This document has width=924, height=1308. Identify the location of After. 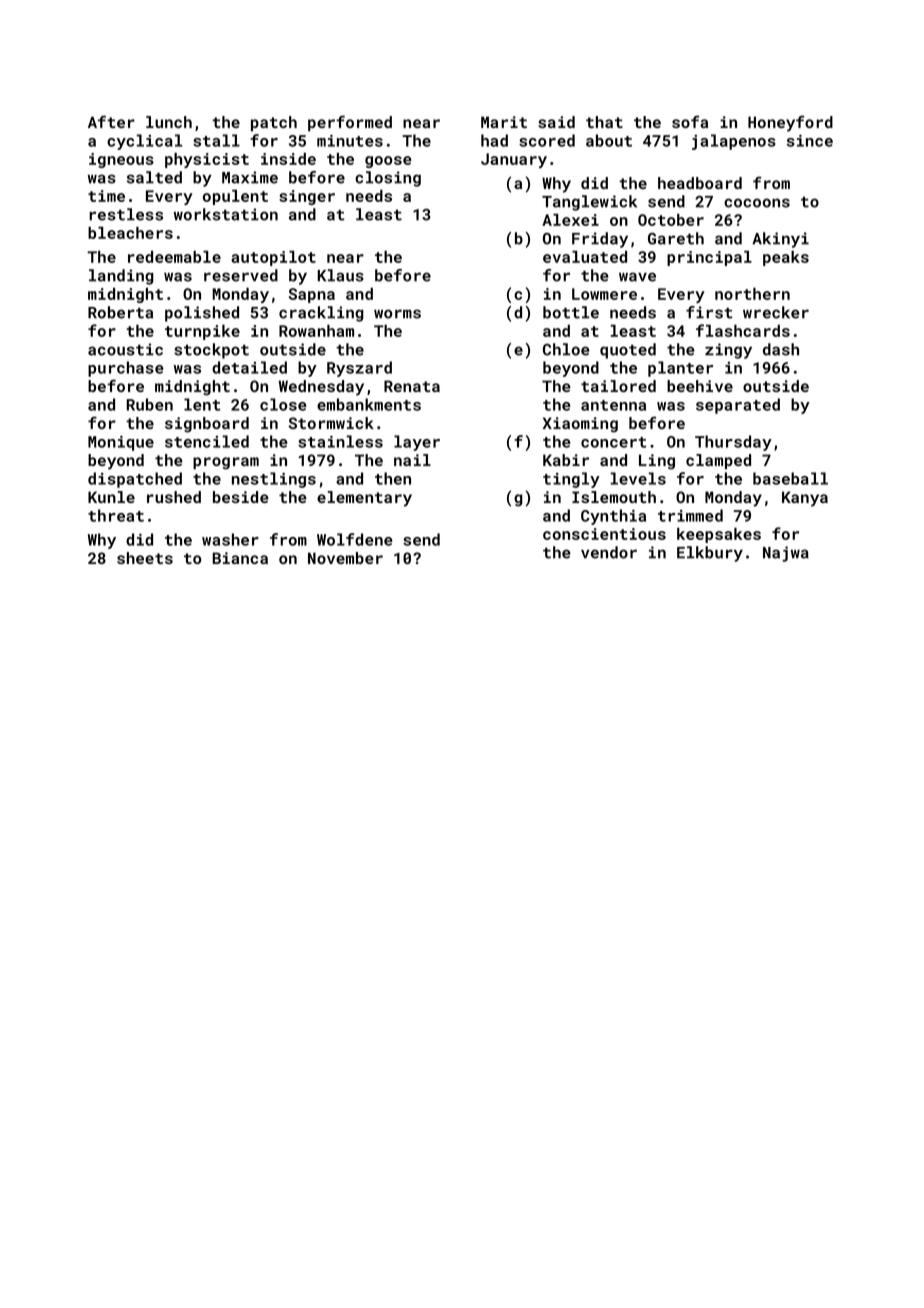
(111, 121).
